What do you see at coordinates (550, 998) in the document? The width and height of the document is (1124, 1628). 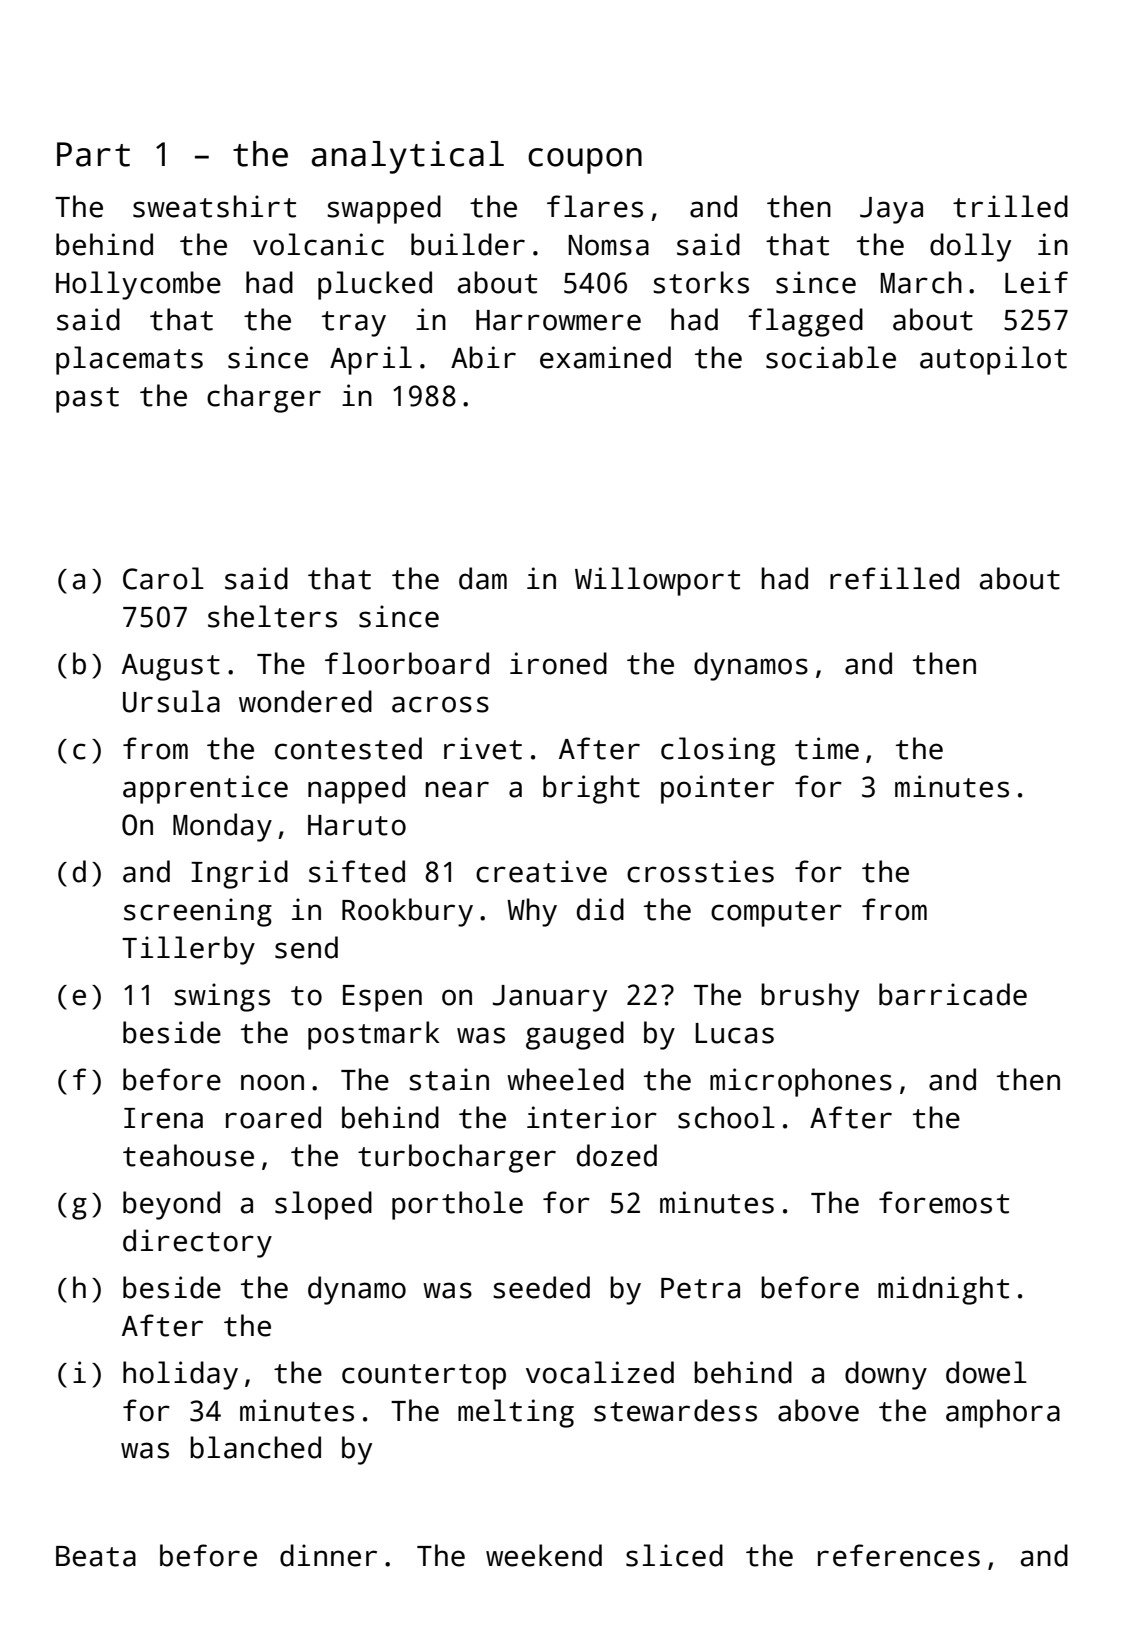 I see `January` at bounding box center [550, 998].
